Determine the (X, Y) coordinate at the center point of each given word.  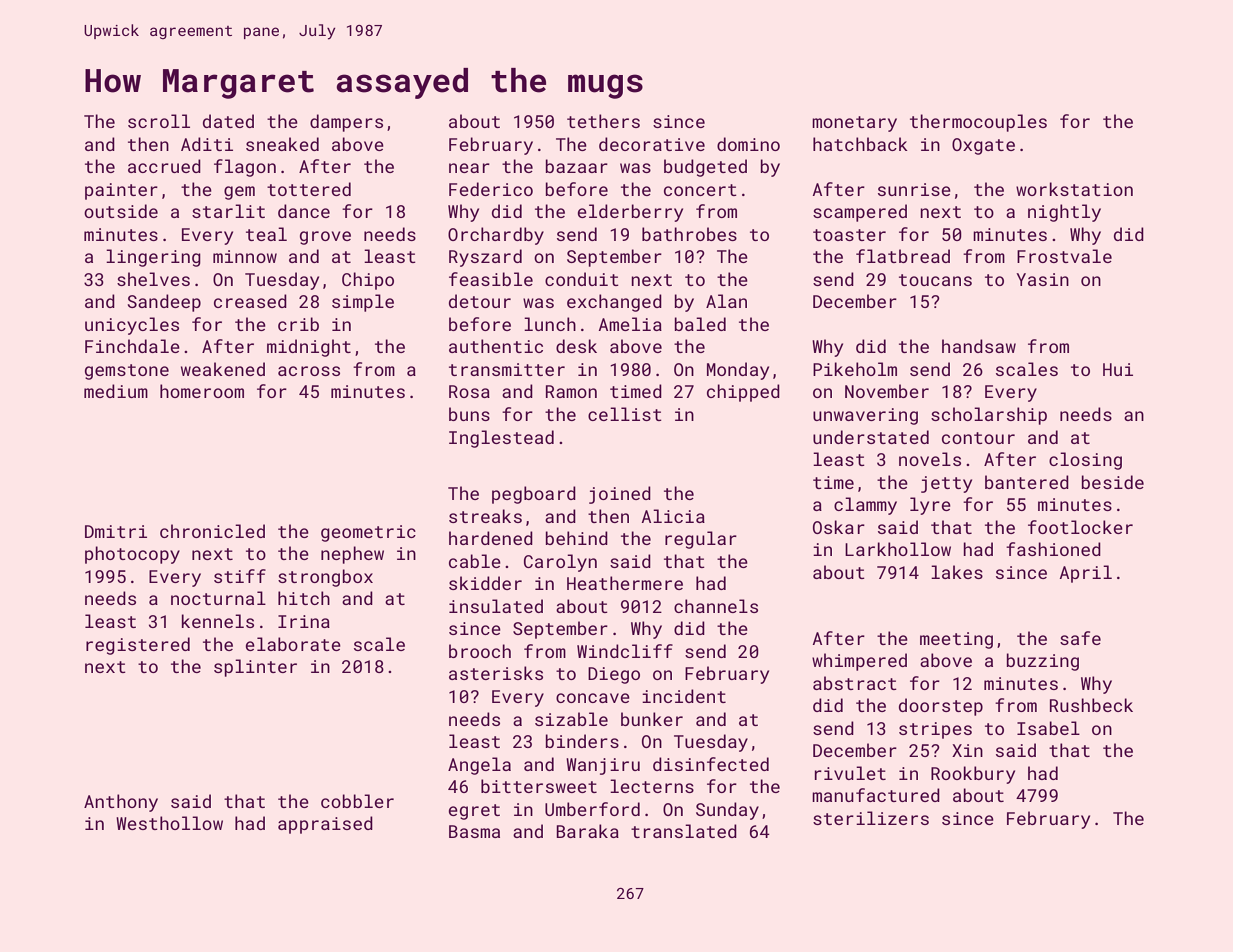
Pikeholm (855, 369)
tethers (603, 121)
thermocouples (978, 123)
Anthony (121, 803)
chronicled (212, 531)
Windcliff (625, 651)
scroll (159, 121)
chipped (743, 393)
